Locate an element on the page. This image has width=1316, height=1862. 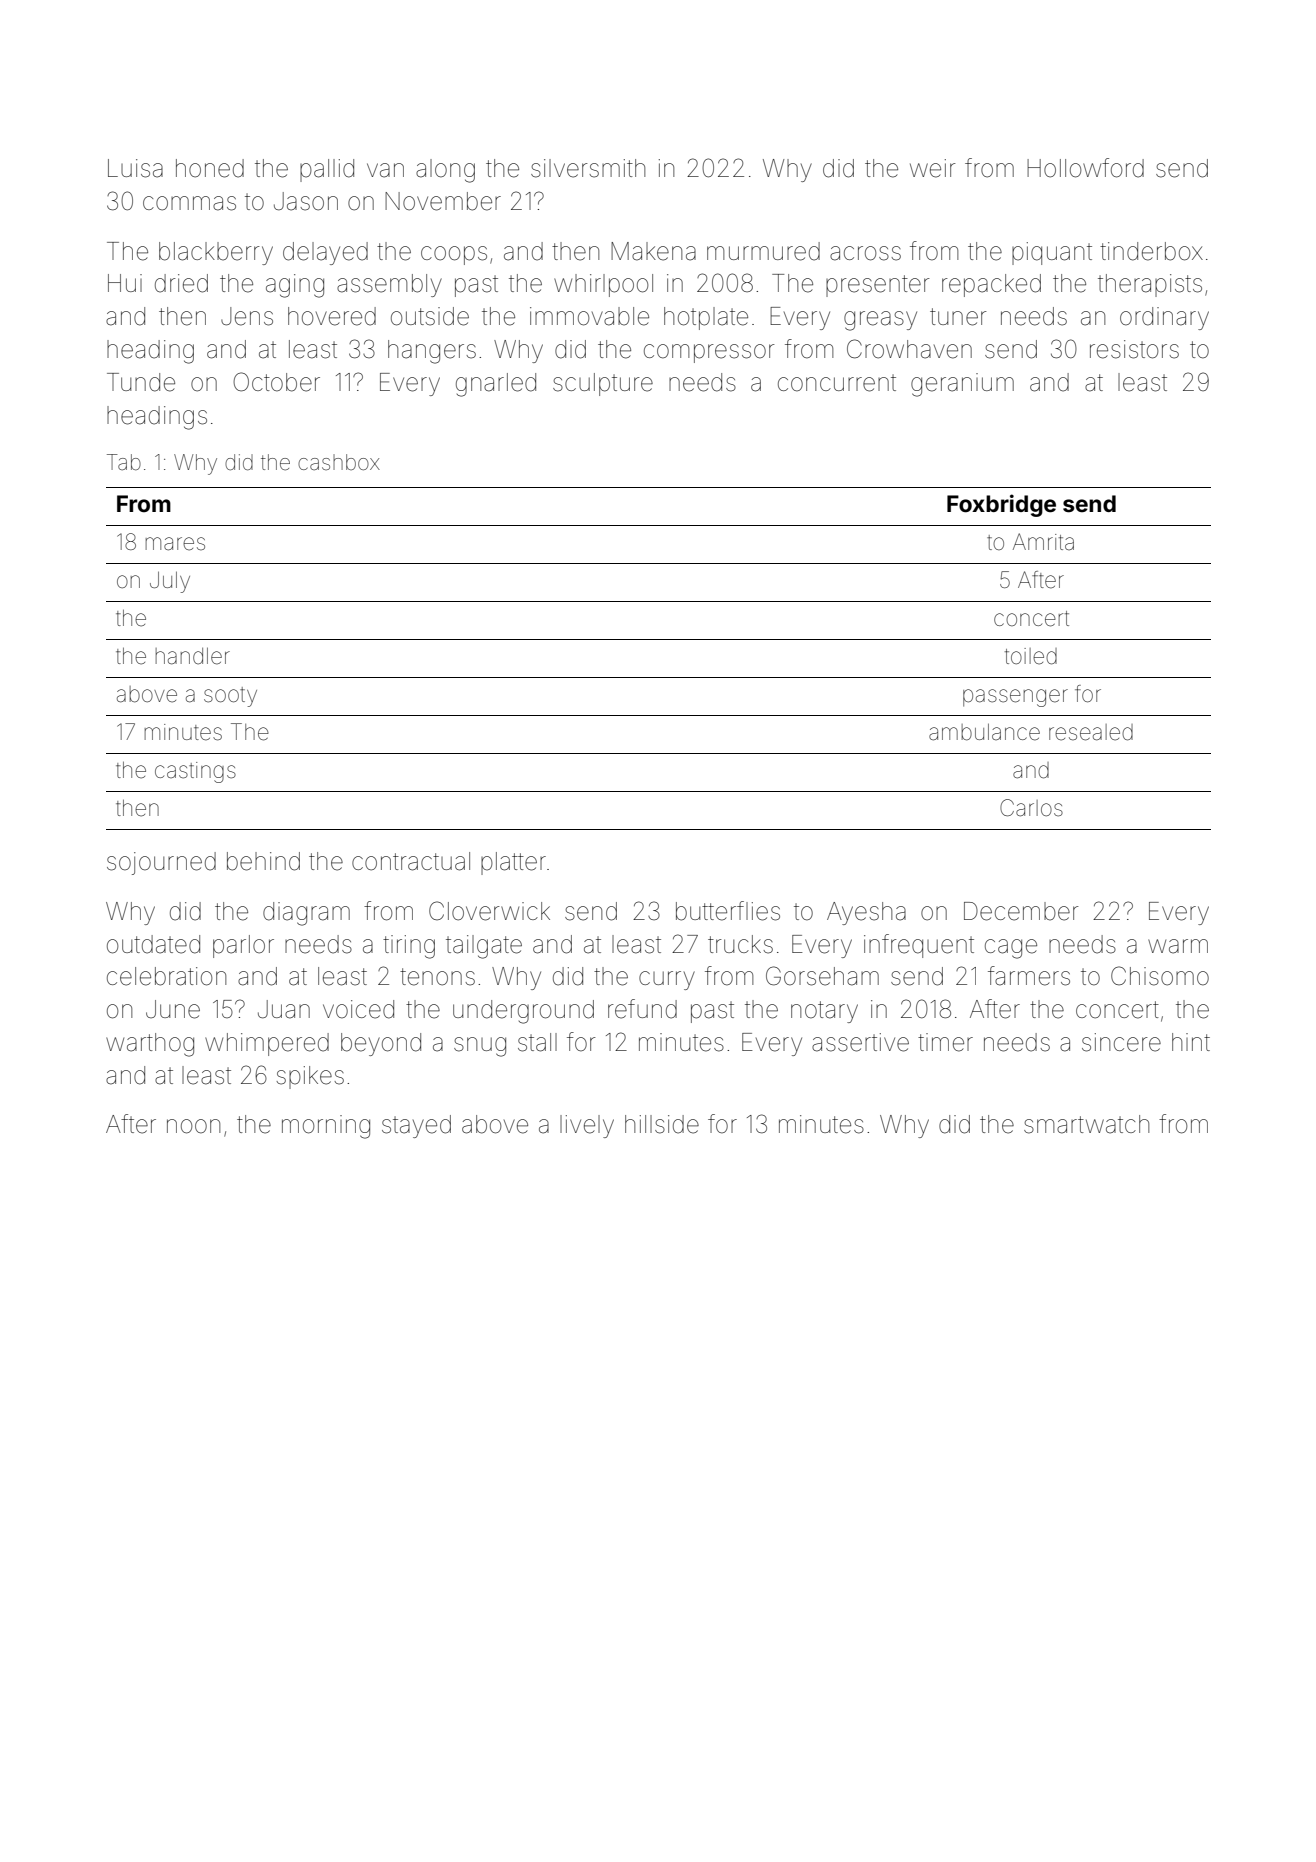
Amrita is located at coordinates (1043, 541).
